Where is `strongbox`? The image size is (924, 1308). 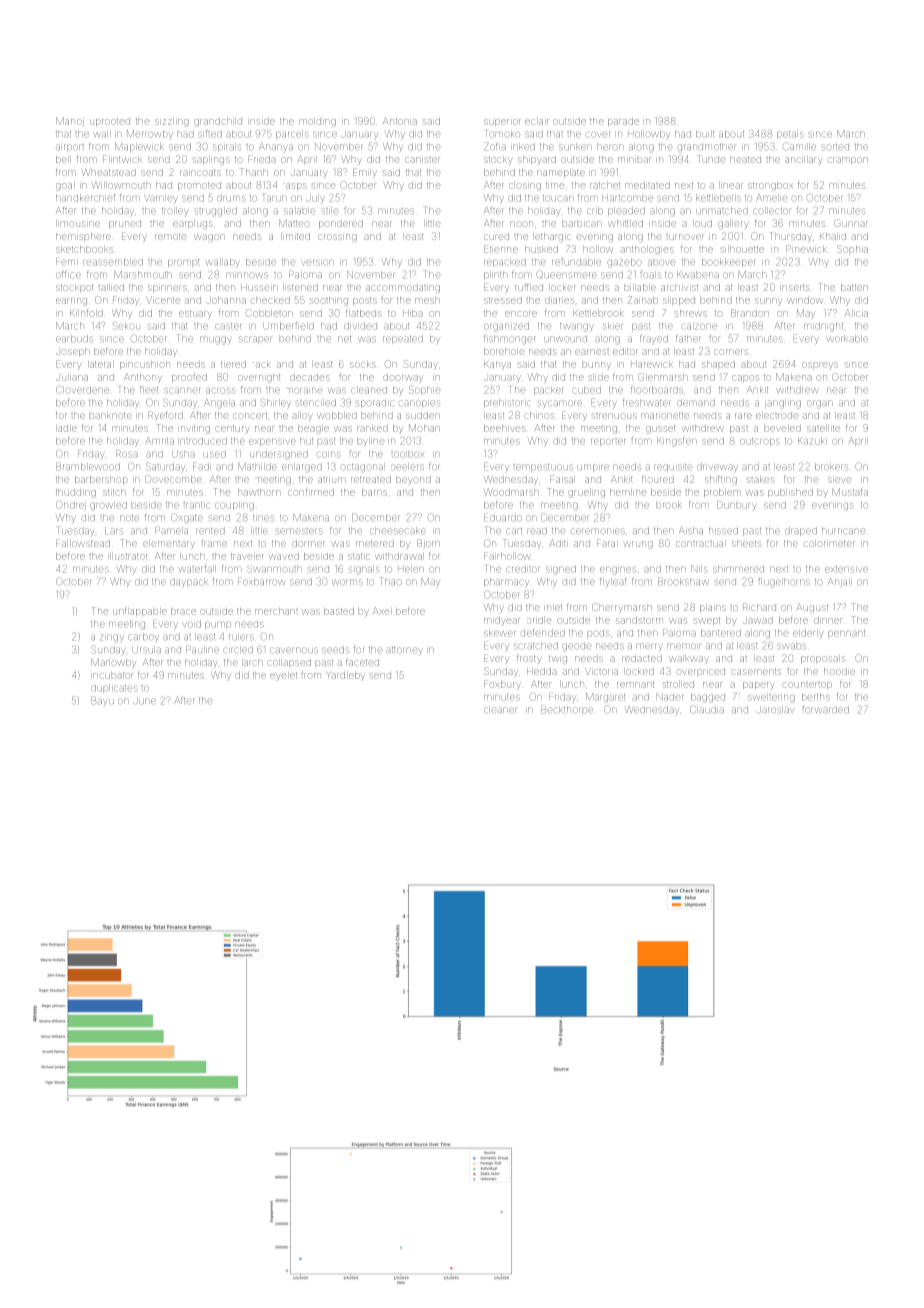
strongbox is located at coordinates (771, 187).
